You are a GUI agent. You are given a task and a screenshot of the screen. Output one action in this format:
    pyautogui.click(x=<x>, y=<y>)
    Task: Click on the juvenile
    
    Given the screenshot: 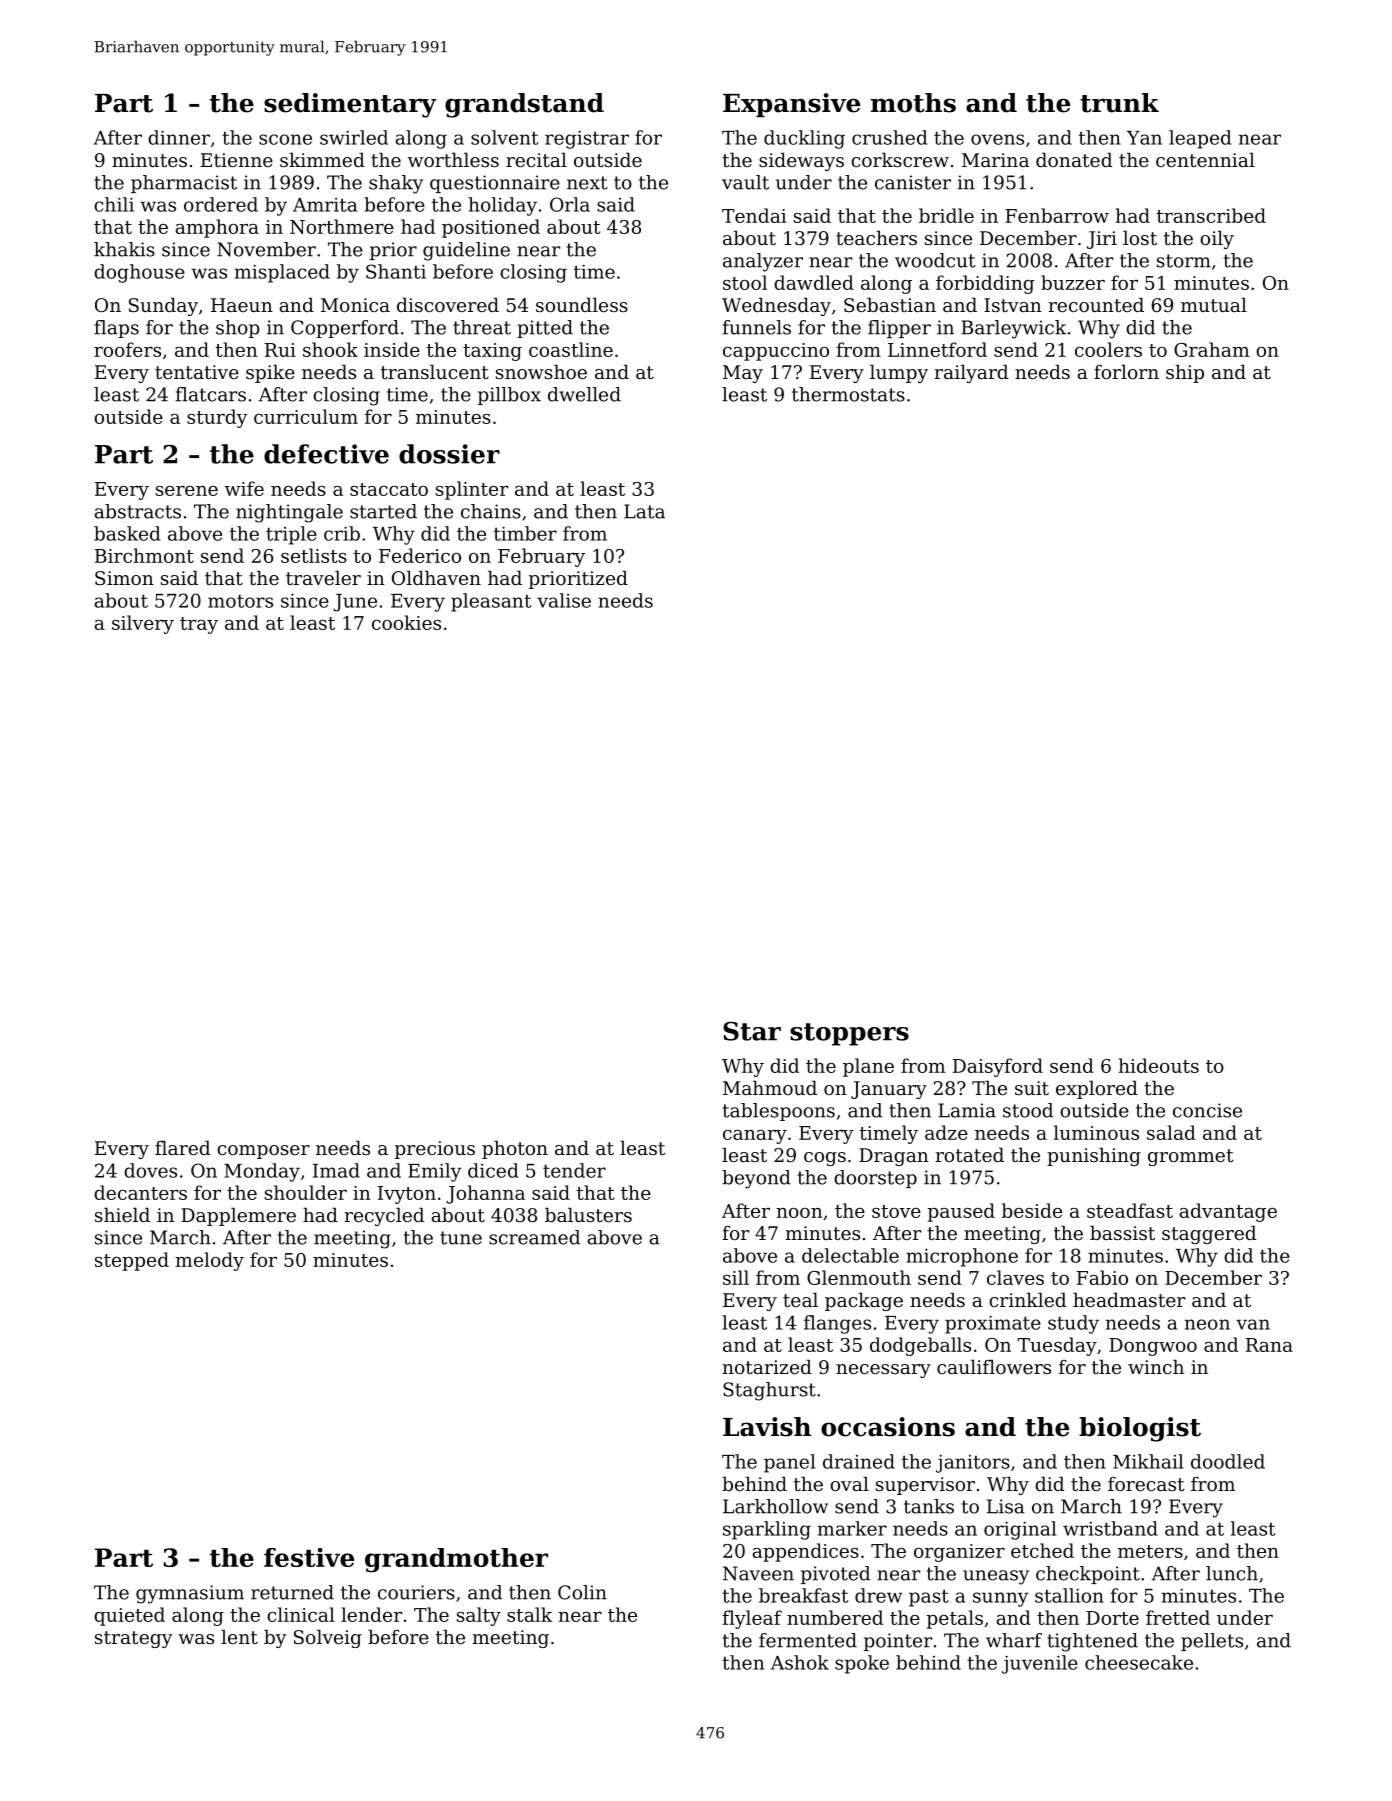 What is the action you would take?
    pyautogui.click(x=1040, y=1664)
